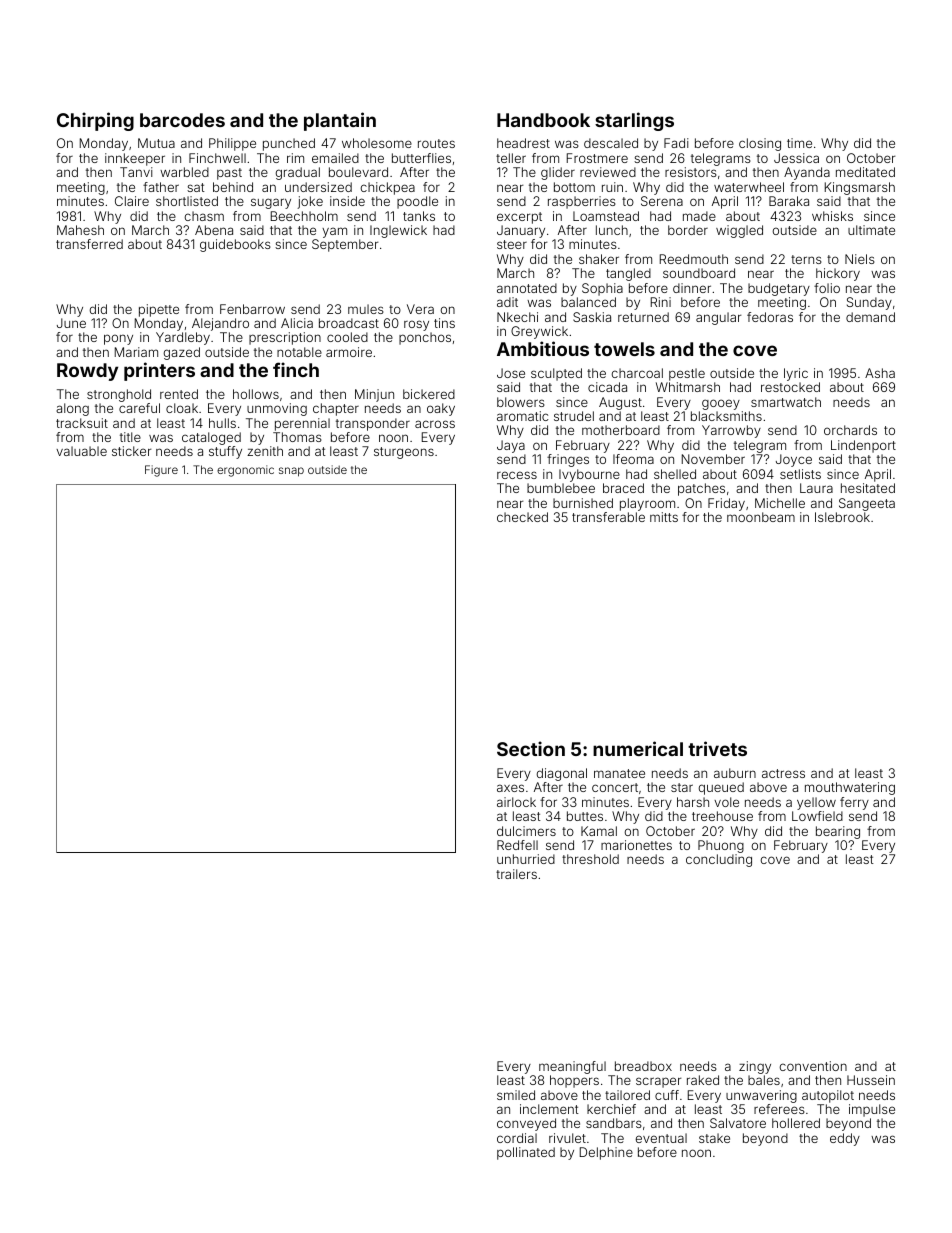 The width and height of the page is (952, 1233). I want to click on snap, so click(291, 472).
